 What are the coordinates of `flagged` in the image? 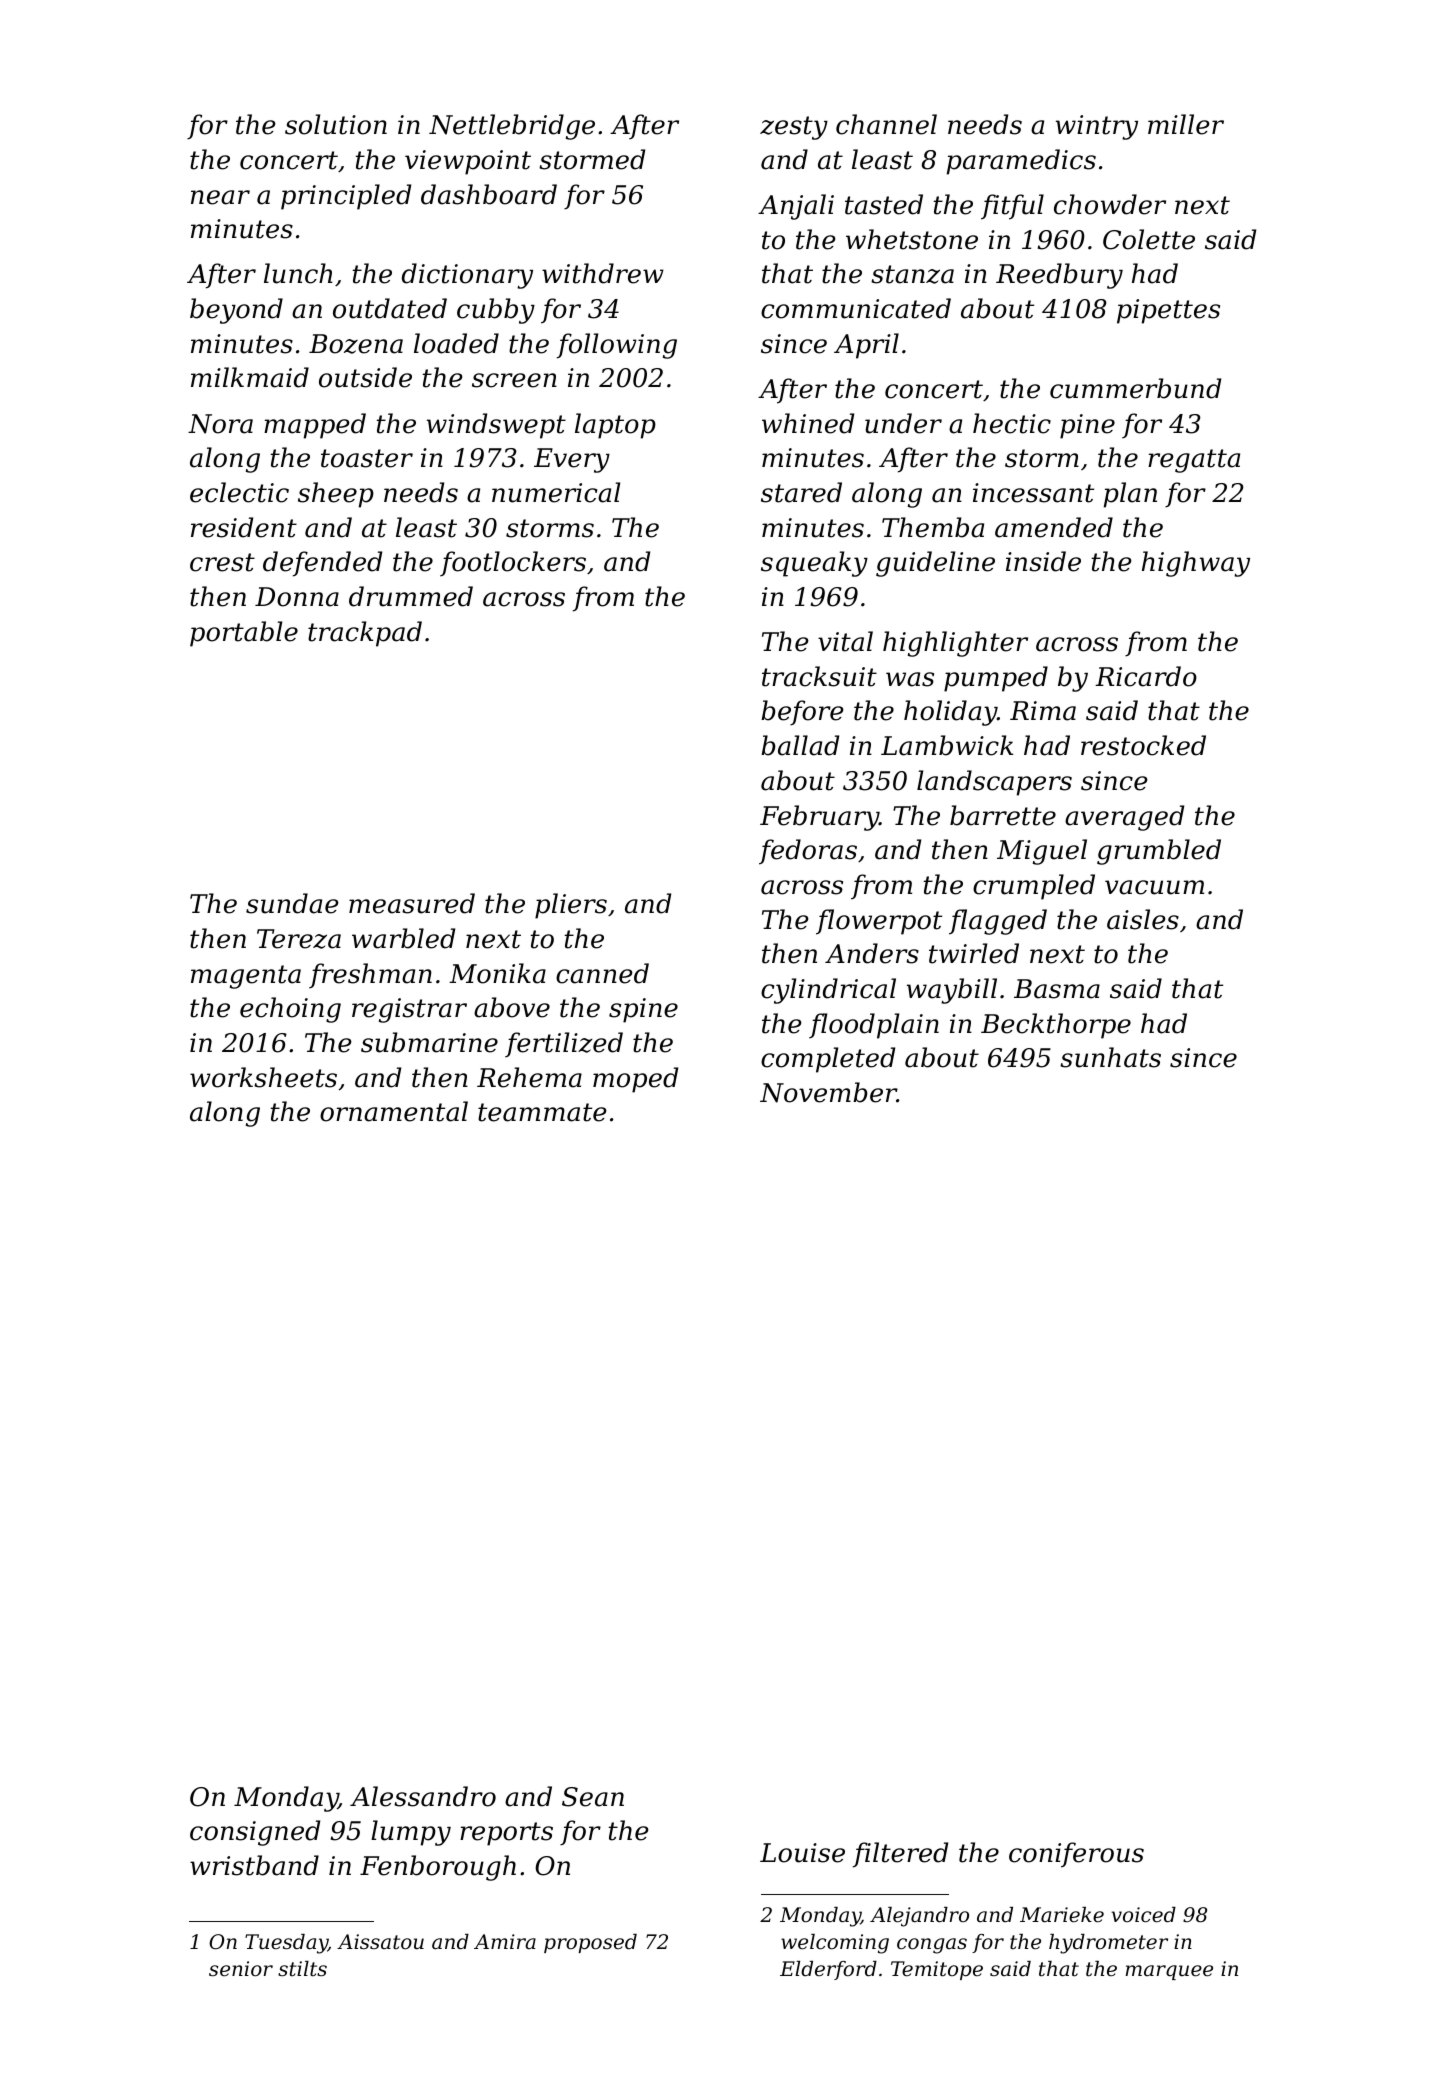 It's located at (998, 922).
